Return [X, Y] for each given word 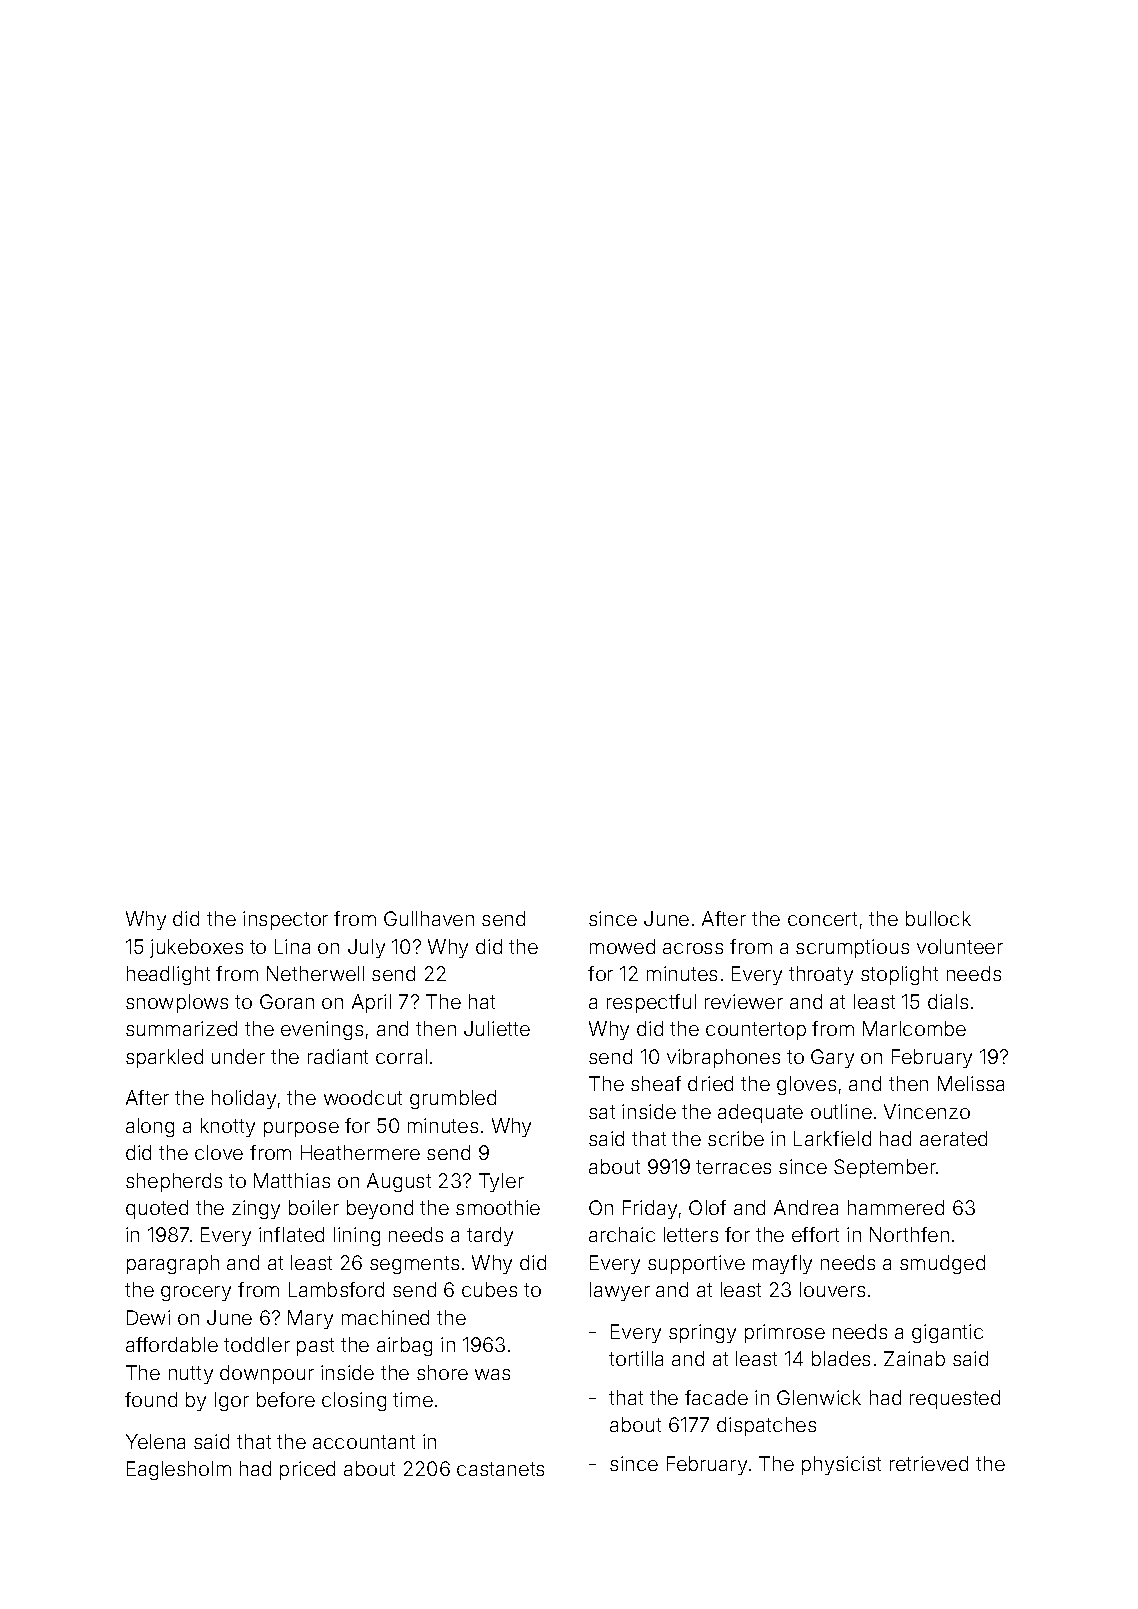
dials [948, 1001]
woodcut [363, 1097]
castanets [500, 1469]
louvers [832, 1289]
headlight [168, 975]
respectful [651, 1003]
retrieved [929, 1463]
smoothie [498, 1207]
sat [602, 1112]
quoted [157, 1209]
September [885, 1168]
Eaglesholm [179, 1470]
